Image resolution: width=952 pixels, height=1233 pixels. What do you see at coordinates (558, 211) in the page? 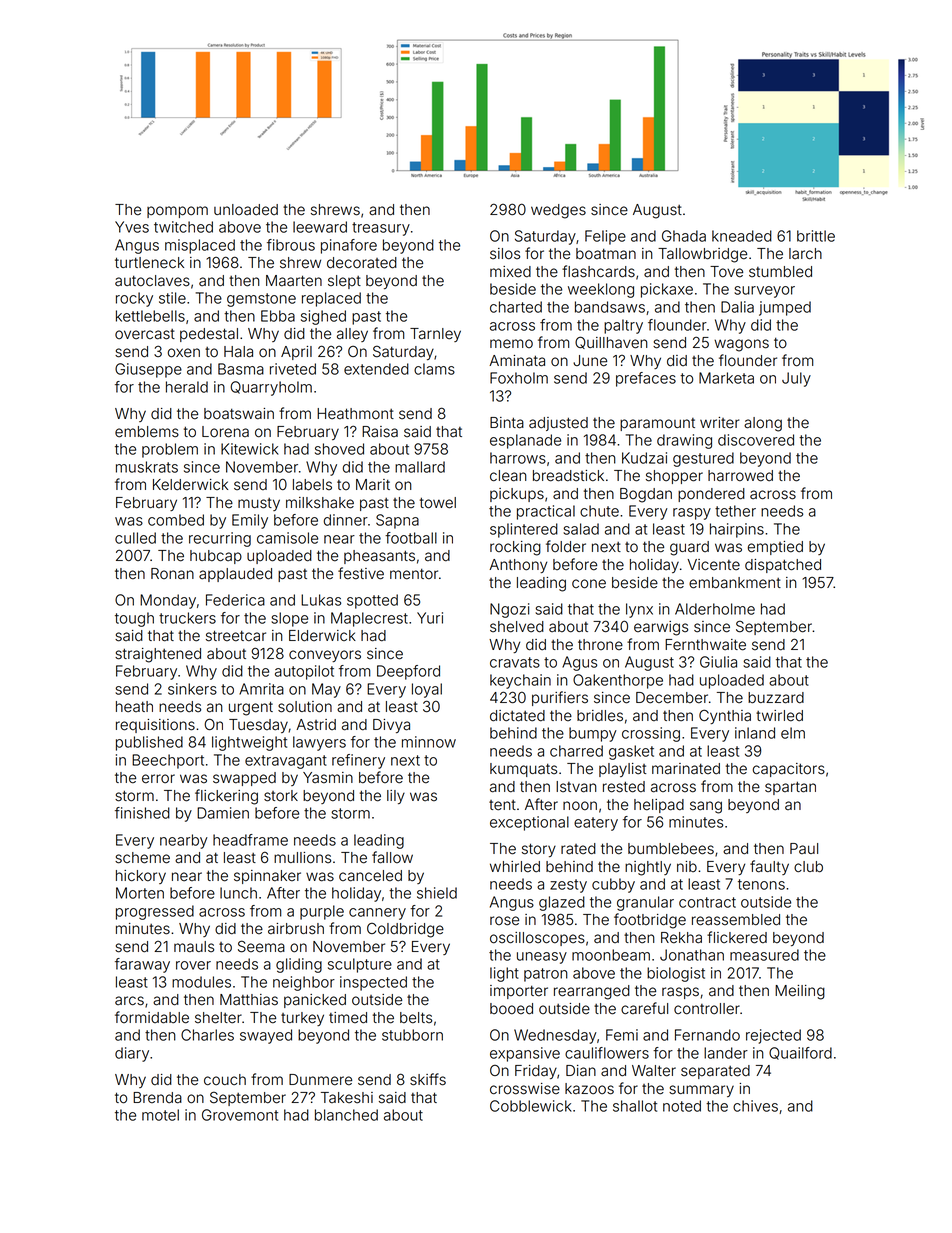
I see `wedges` at bounding box center [558, 211].
